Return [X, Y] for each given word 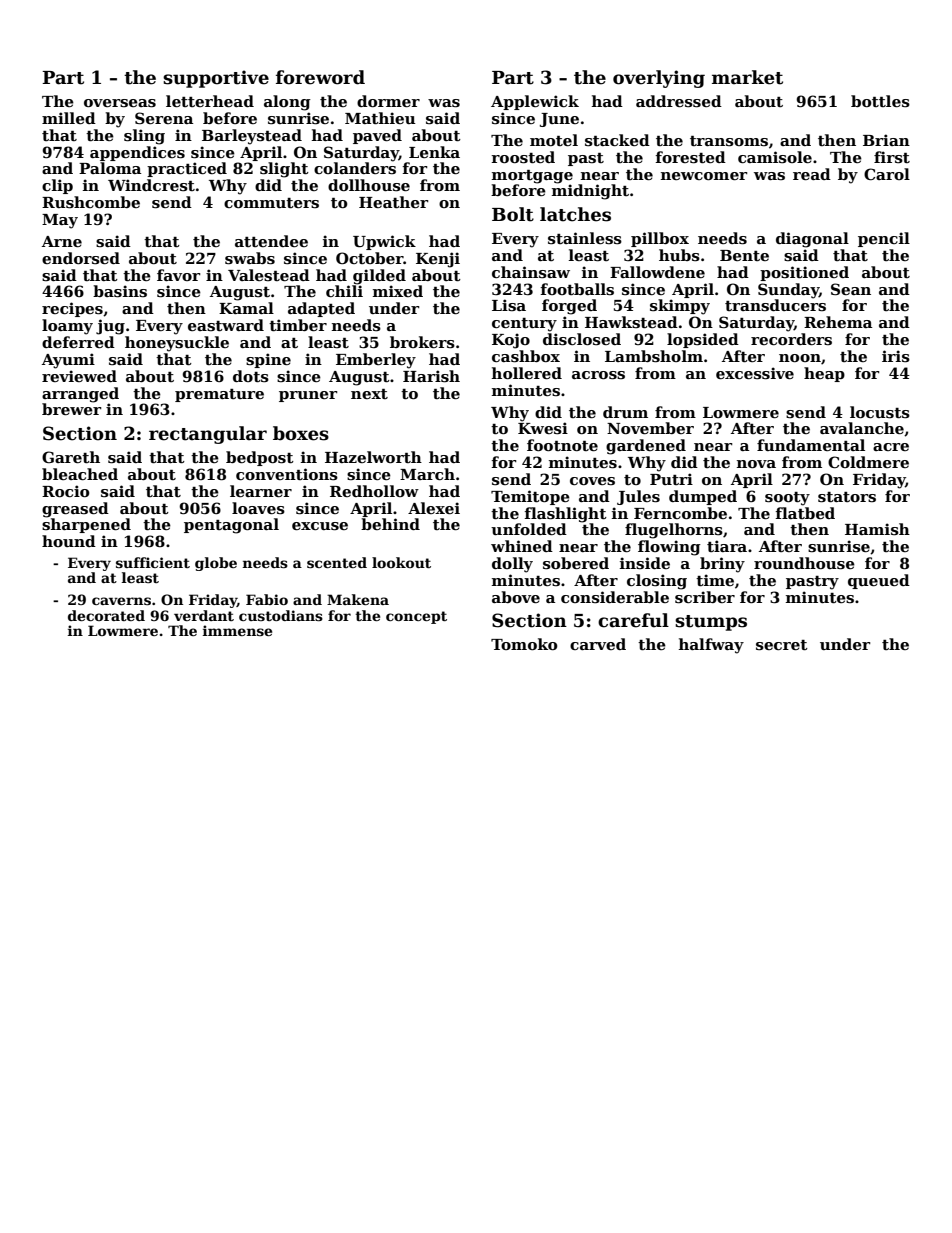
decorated [106, 615]
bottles [880, 101]
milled [69, 118]
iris [896, 356]
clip [57, 186]
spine [268, 360]
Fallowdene [657, 272]
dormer [388, 101]
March [427, 474]
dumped [703, 497]
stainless [585, 238]
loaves [258, 508]
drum [625, 412]
